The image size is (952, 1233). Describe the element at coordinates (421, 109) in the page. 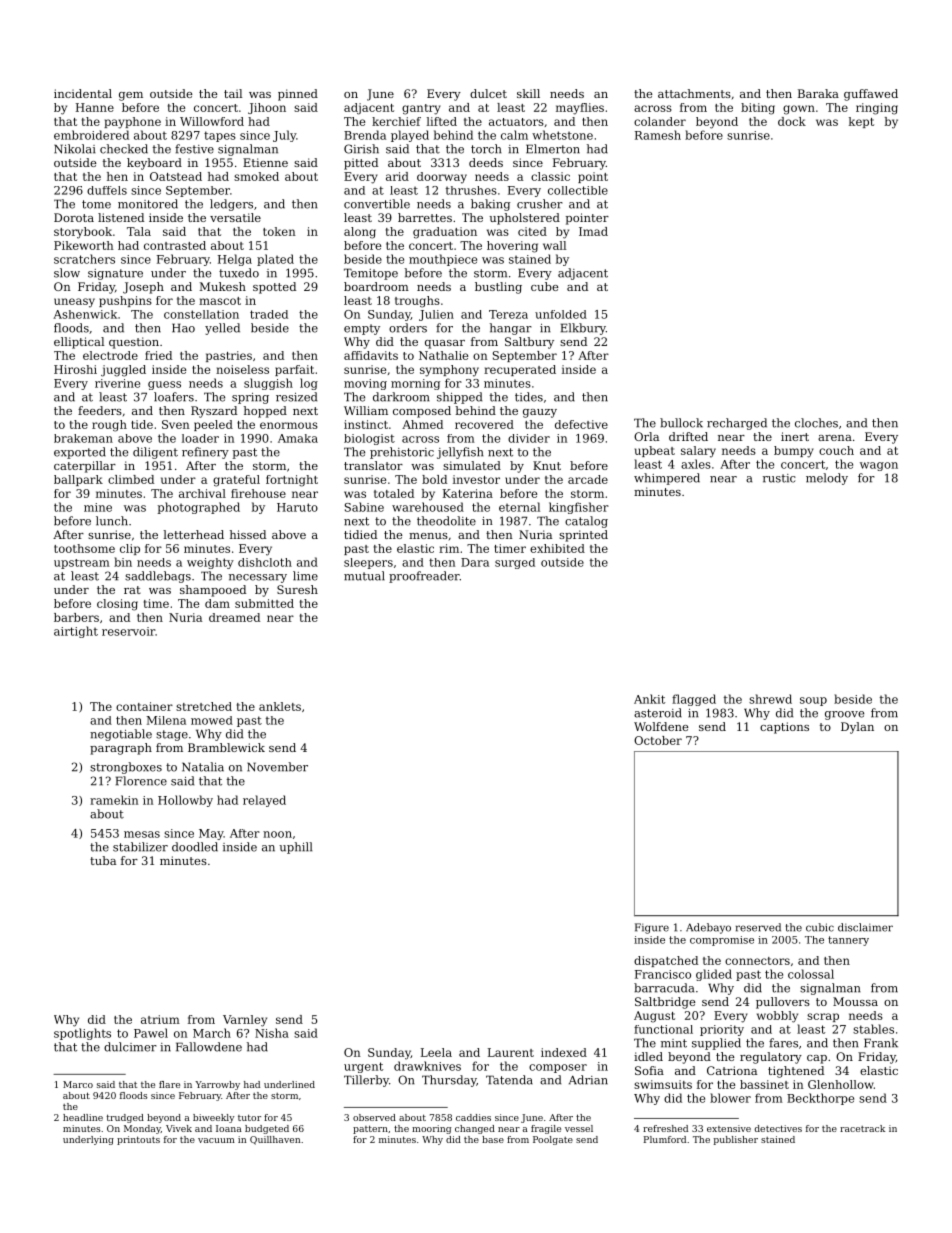

I see `gantry` at that location.
